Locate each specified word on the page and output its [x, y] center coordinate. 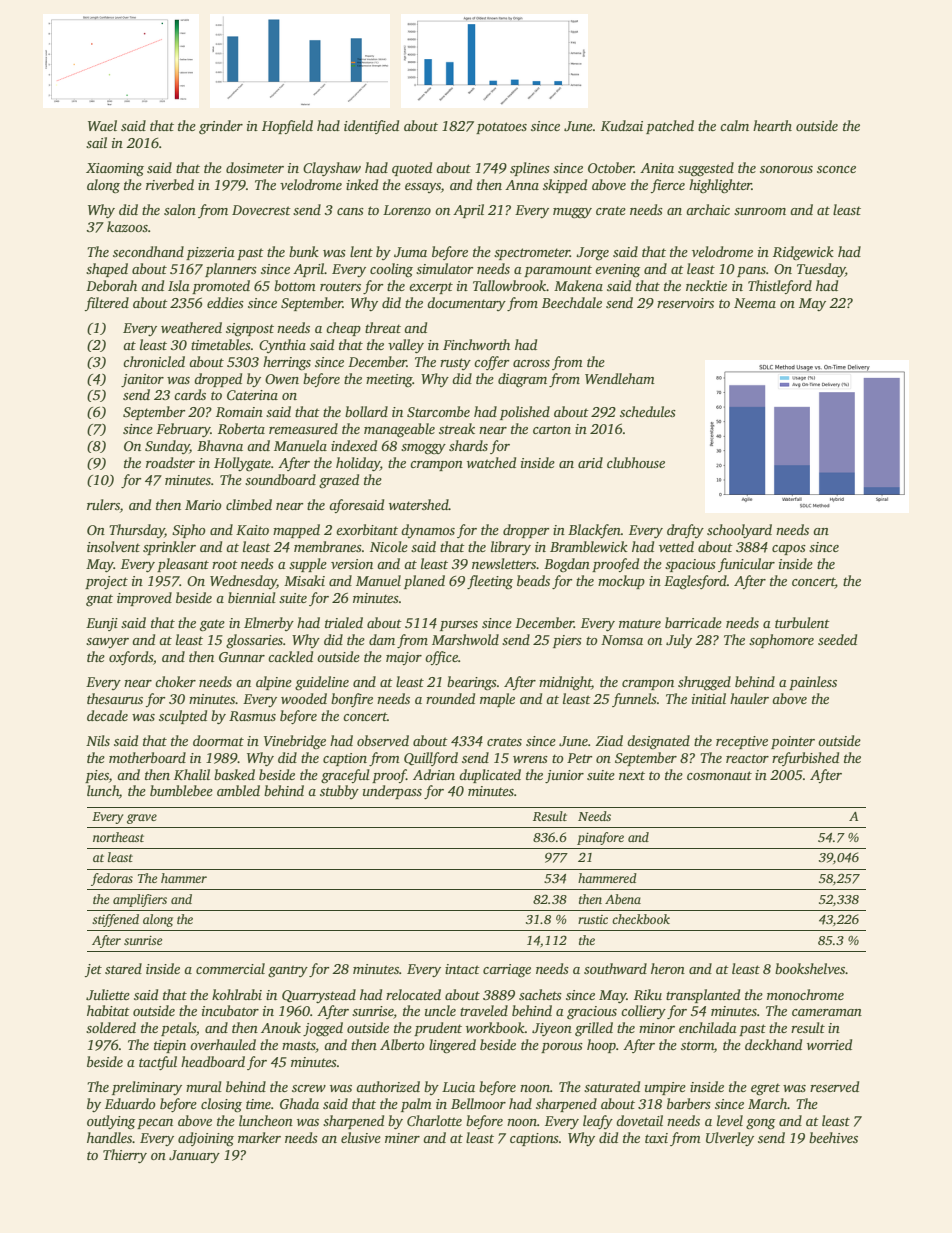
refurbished [805, 759]
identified [371, 127]
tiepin [170, 1046]
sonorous [786, 169]
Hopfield [287, 127]
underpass [392, 792]
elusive [361, 1137]
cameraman [827, 1012]
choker [175, 681]
